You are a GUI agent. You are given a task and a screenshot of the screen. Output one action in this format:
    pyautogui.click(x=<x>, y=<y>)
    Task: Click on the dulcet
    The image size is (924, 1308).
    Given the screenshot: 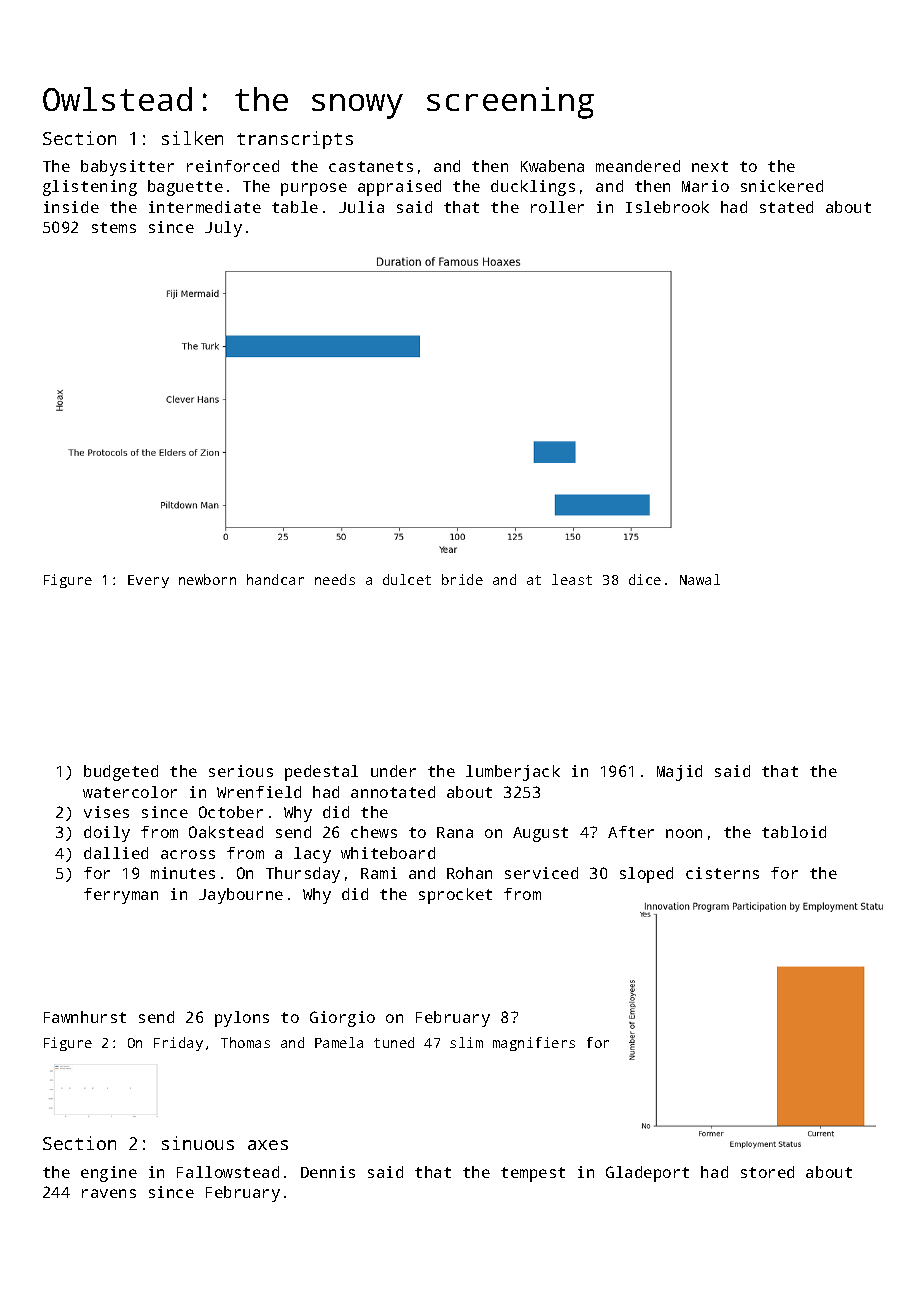 What is the action you would take?
    pyautogui.click(x=407, y=579)
